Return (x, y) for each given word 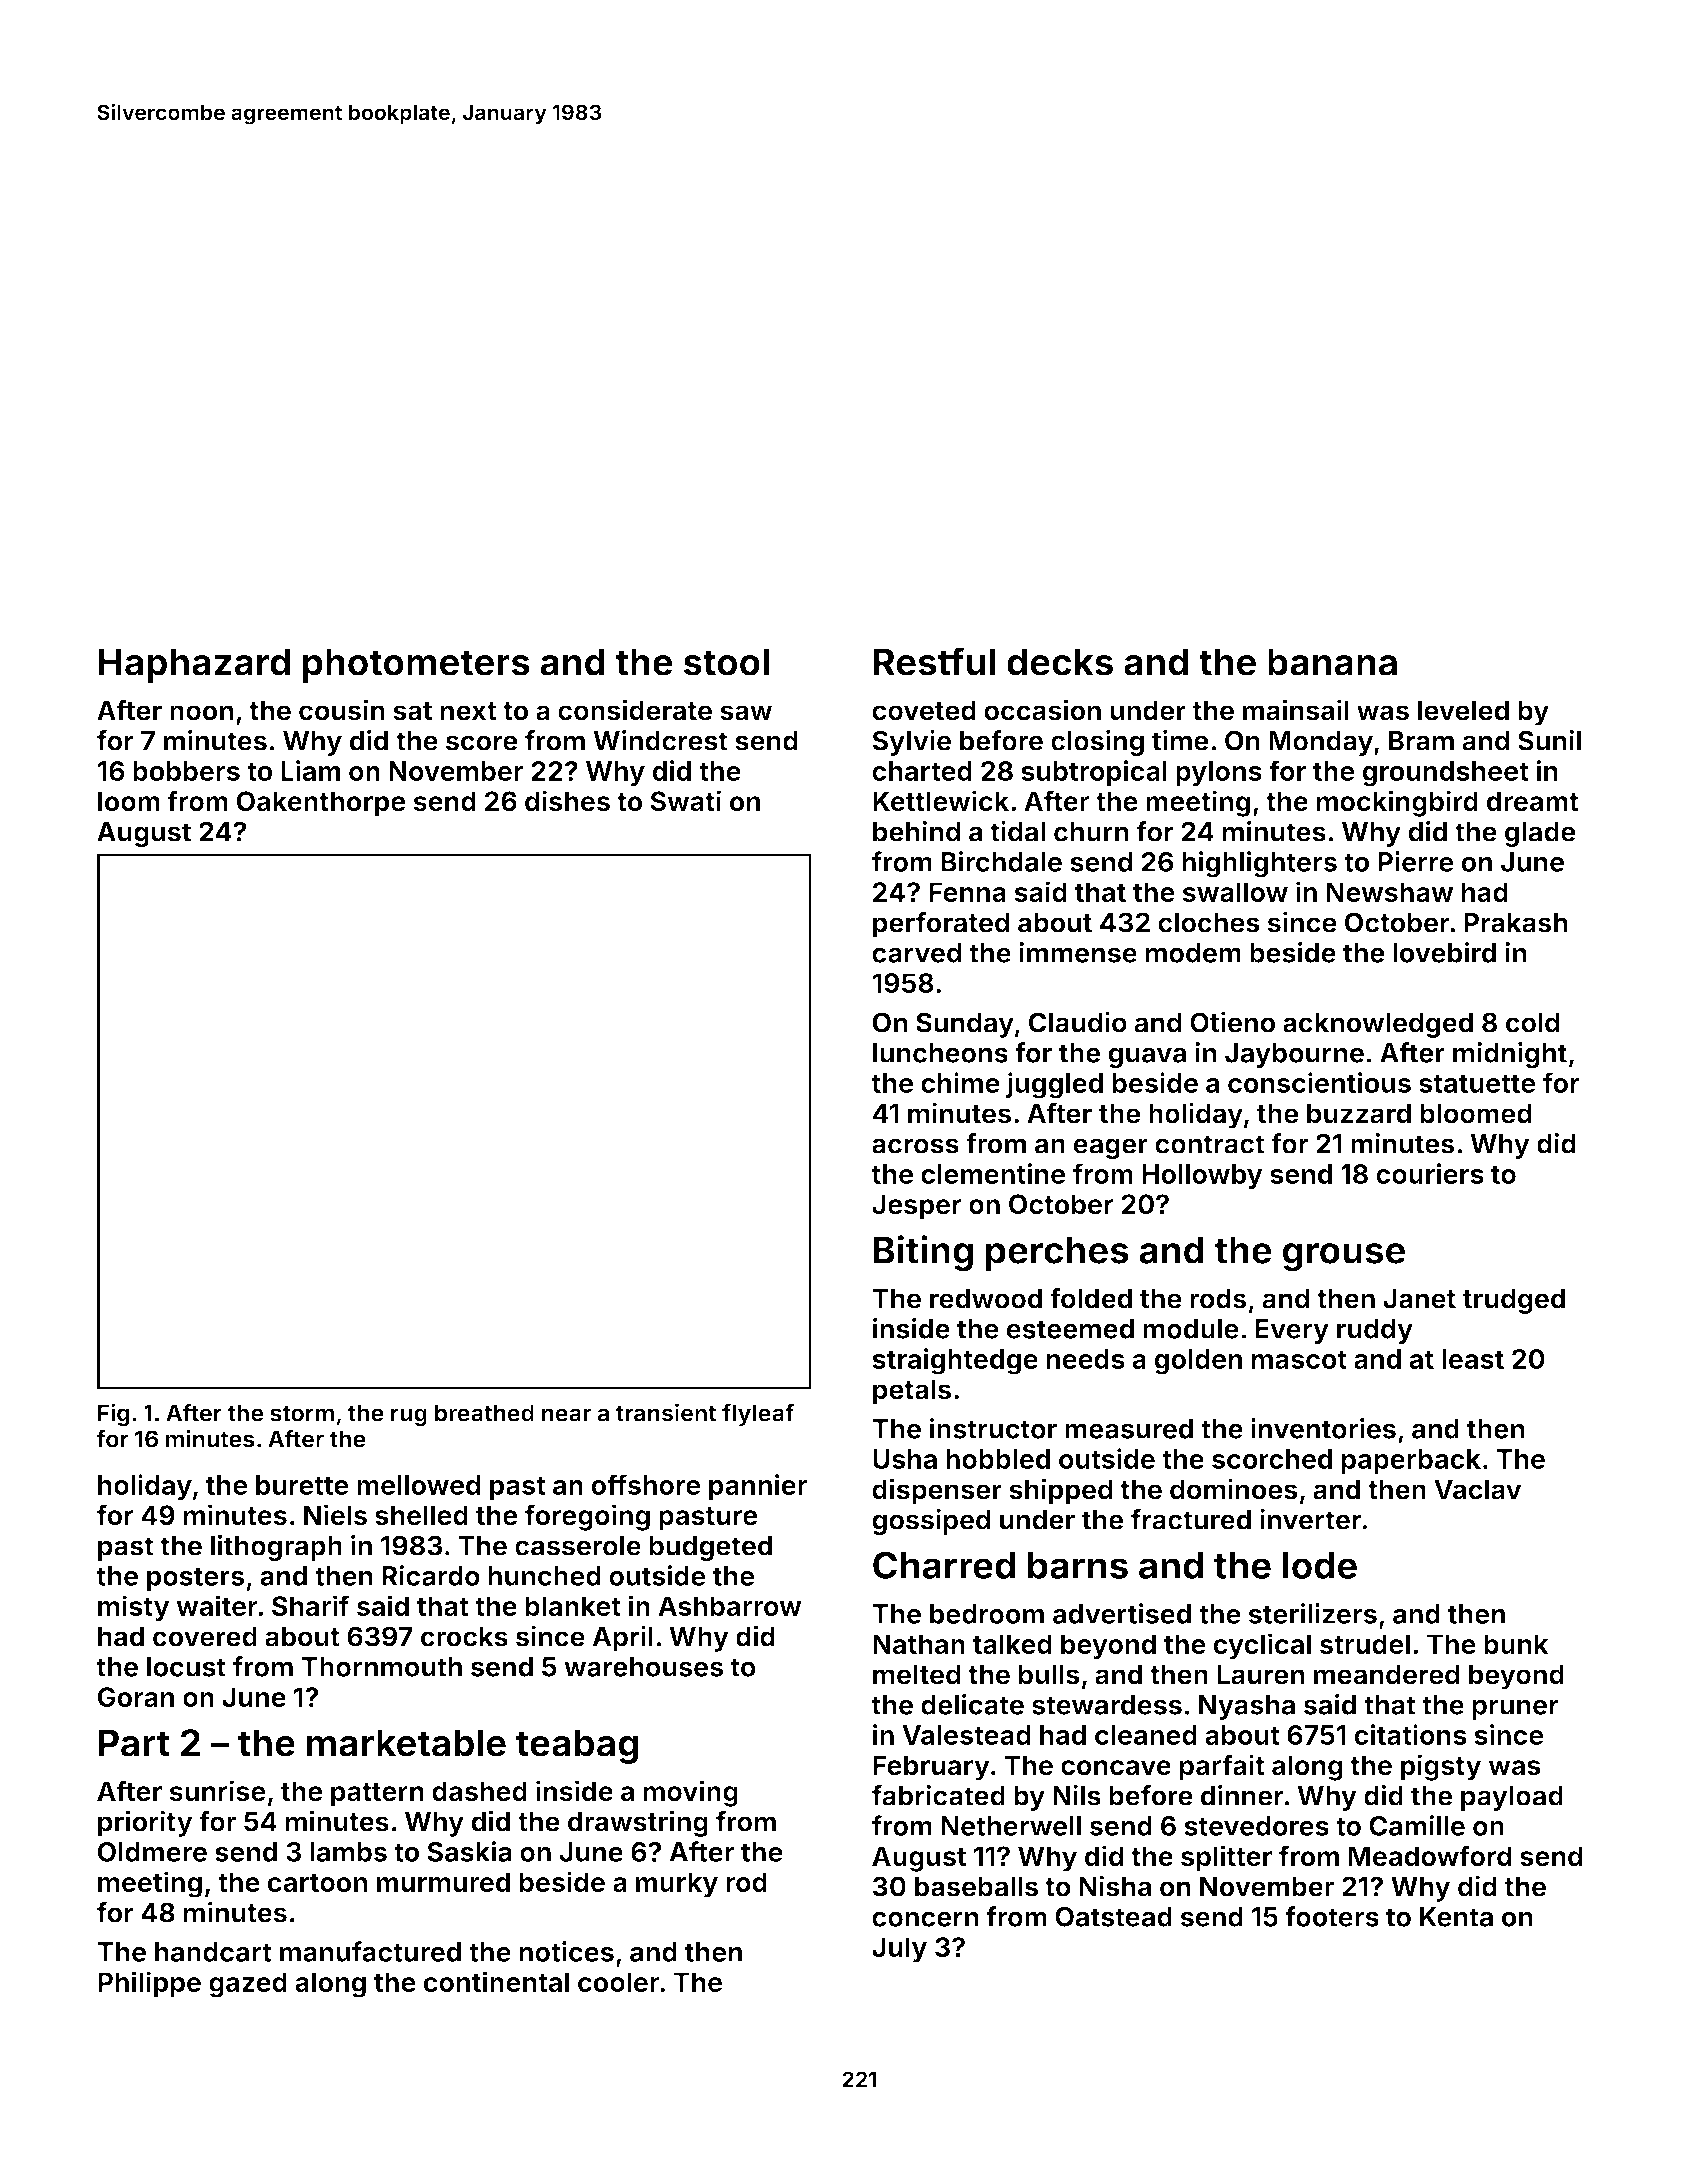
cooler (619, 1982)
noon (202, 713)
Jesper (917, 1207)
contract (1210, 1144)
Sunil (1549, 740)
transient (666, 1412)
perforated (941, 925)
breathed (484, 1413)
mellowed (418, 1485)
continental (496, 1981)
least (1473, 1359)
